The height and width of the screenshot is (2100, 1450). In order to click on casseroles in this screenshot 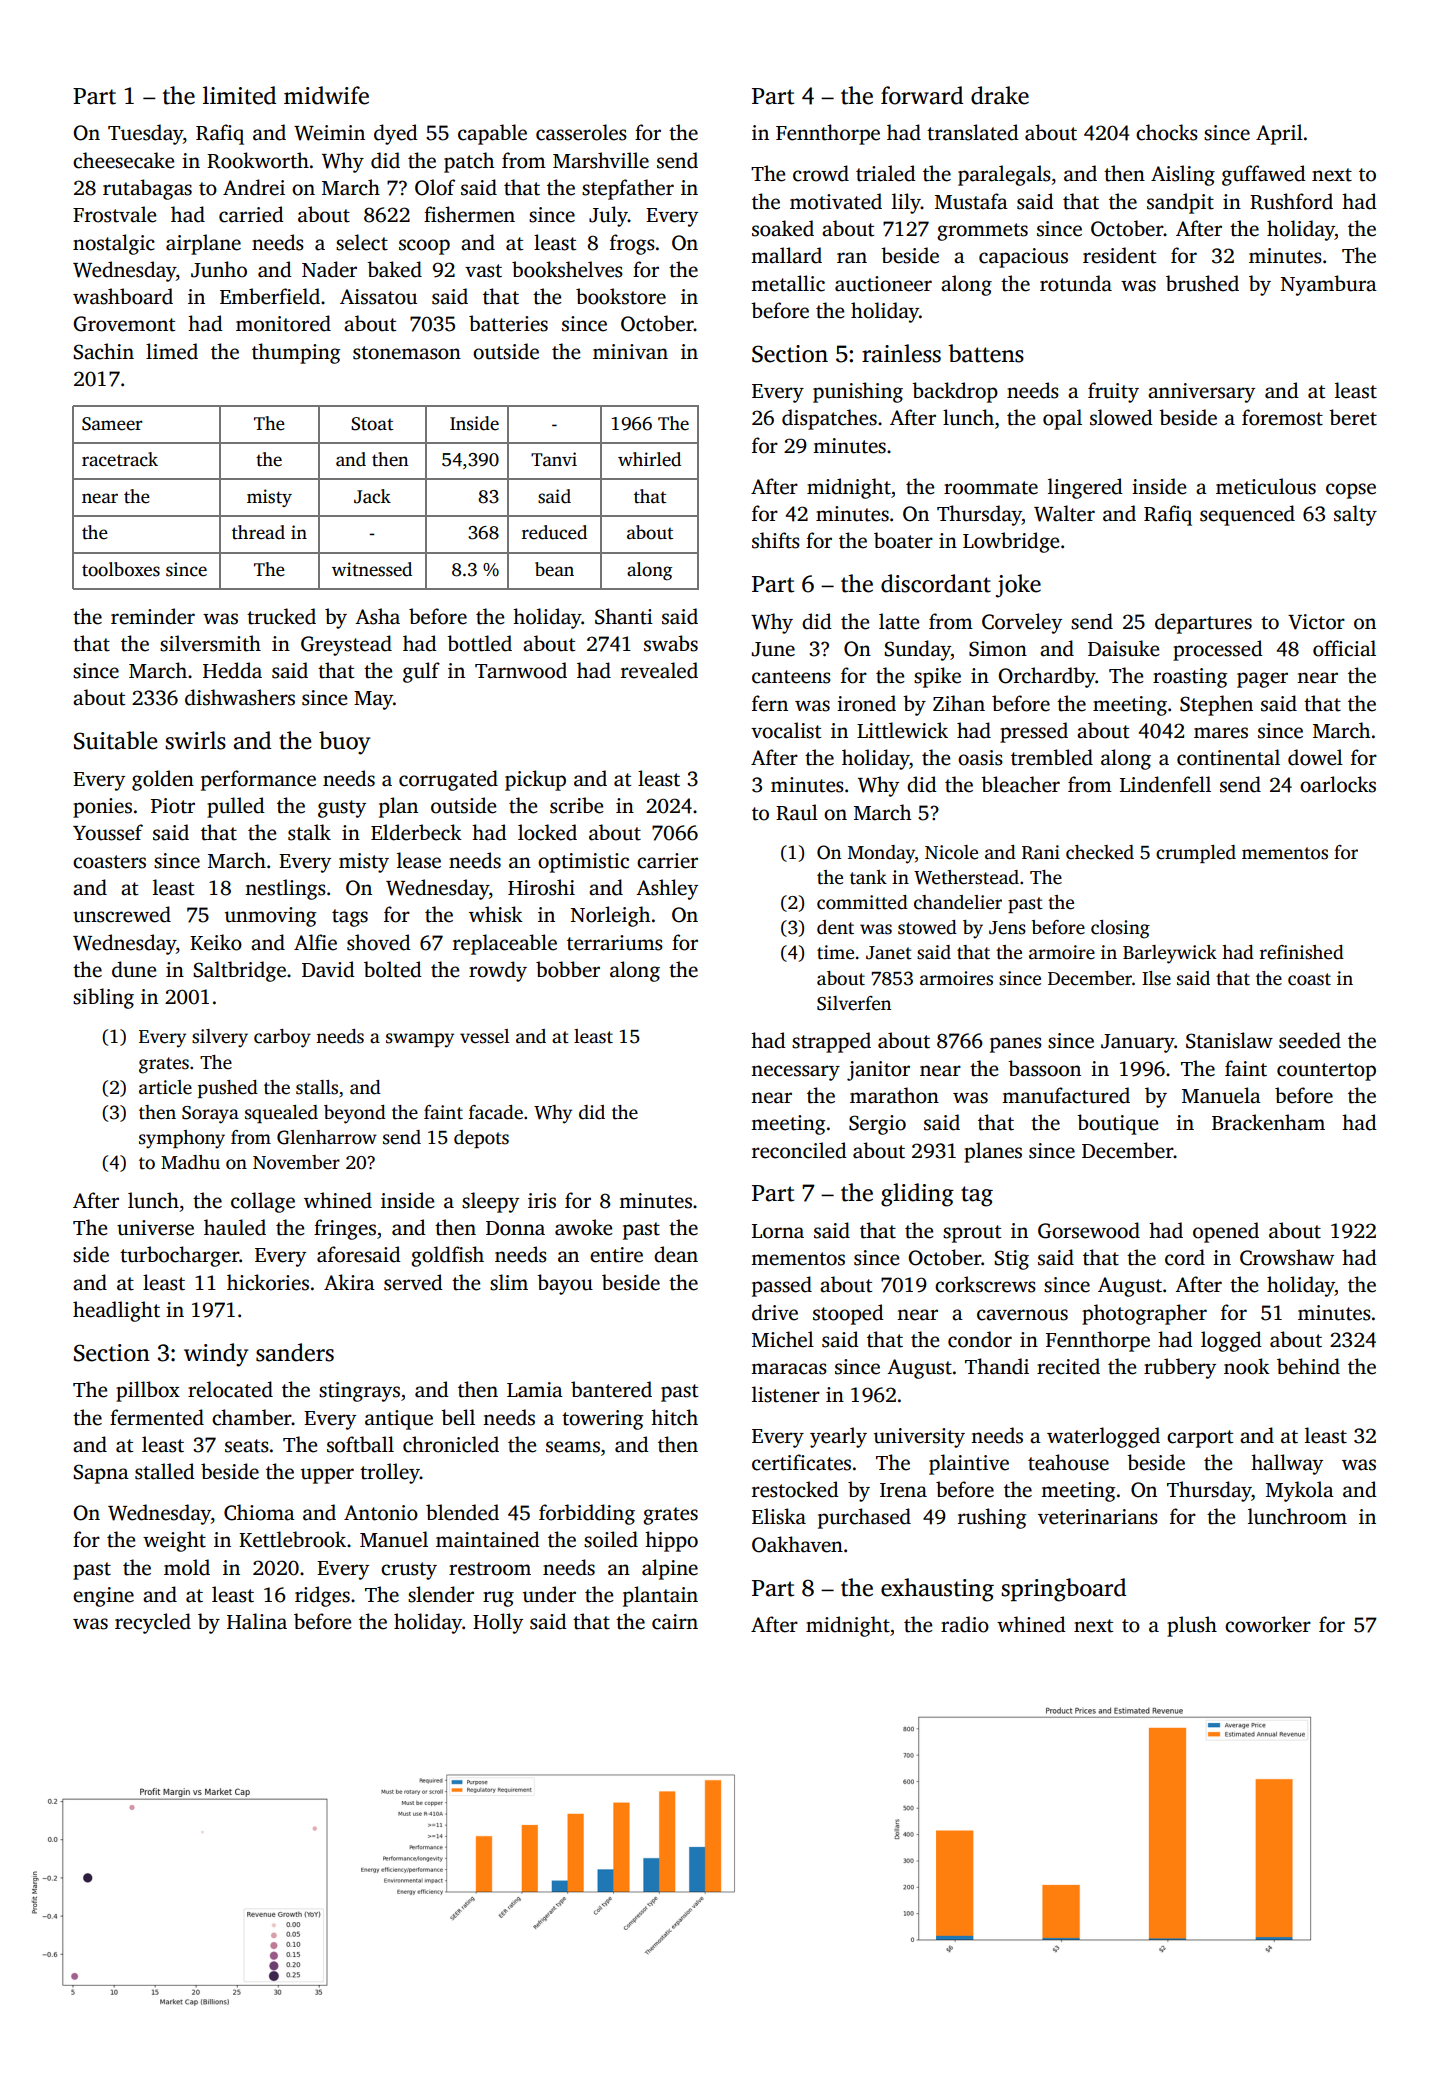, I will do `click(581, 132)`.
